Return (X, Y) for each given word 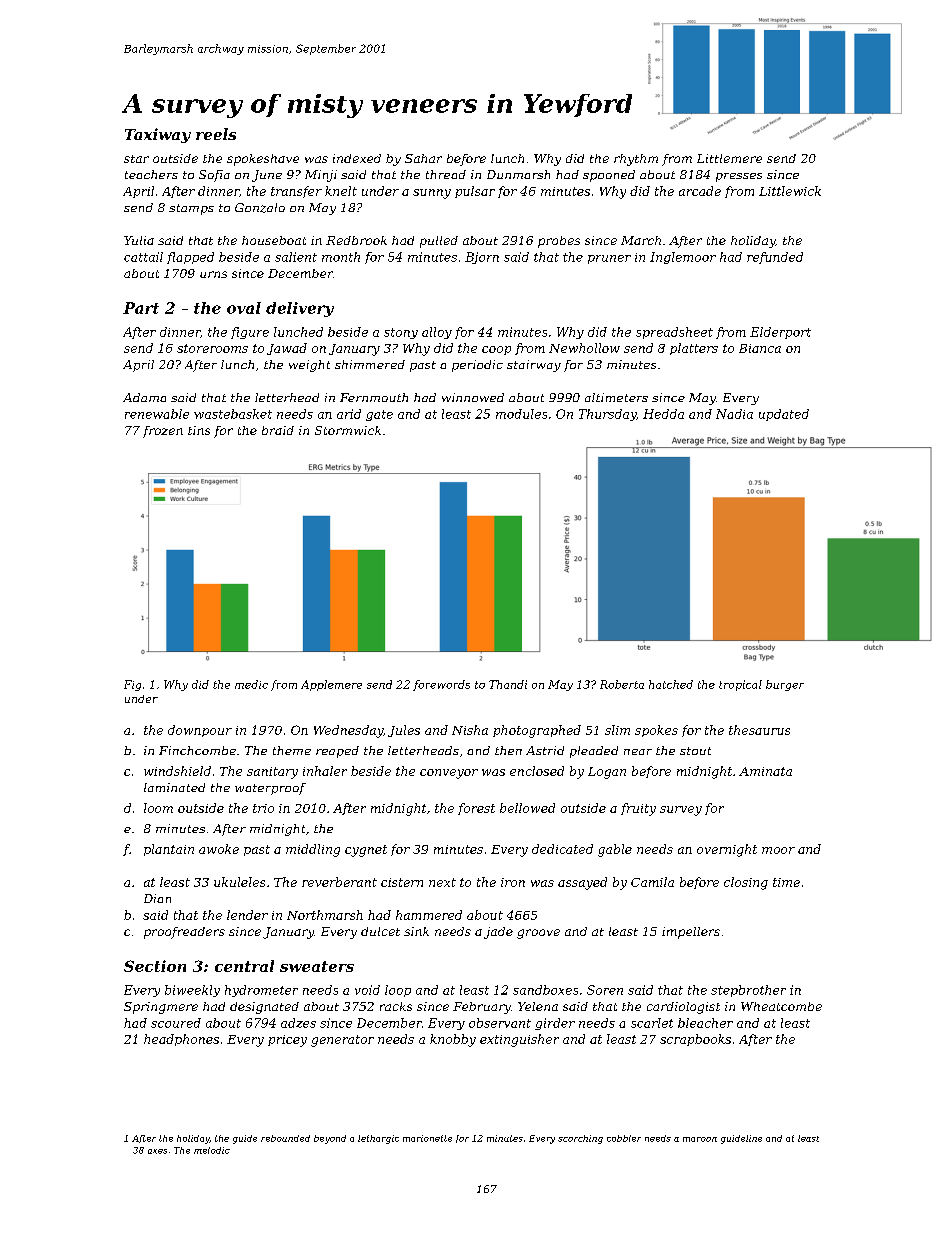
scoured (176, 1023)
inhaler (325, 771)
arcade (700, 191)
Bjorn (482, 258)
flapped (190, 258)
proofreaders (184, 933)
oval (244, 308)
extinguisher (519, 1040)
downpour (200, 731)
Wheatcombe (781, 1006)
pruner (609, 259)
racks (396, 1006)
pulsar (475, 192)
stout (695, 751)
